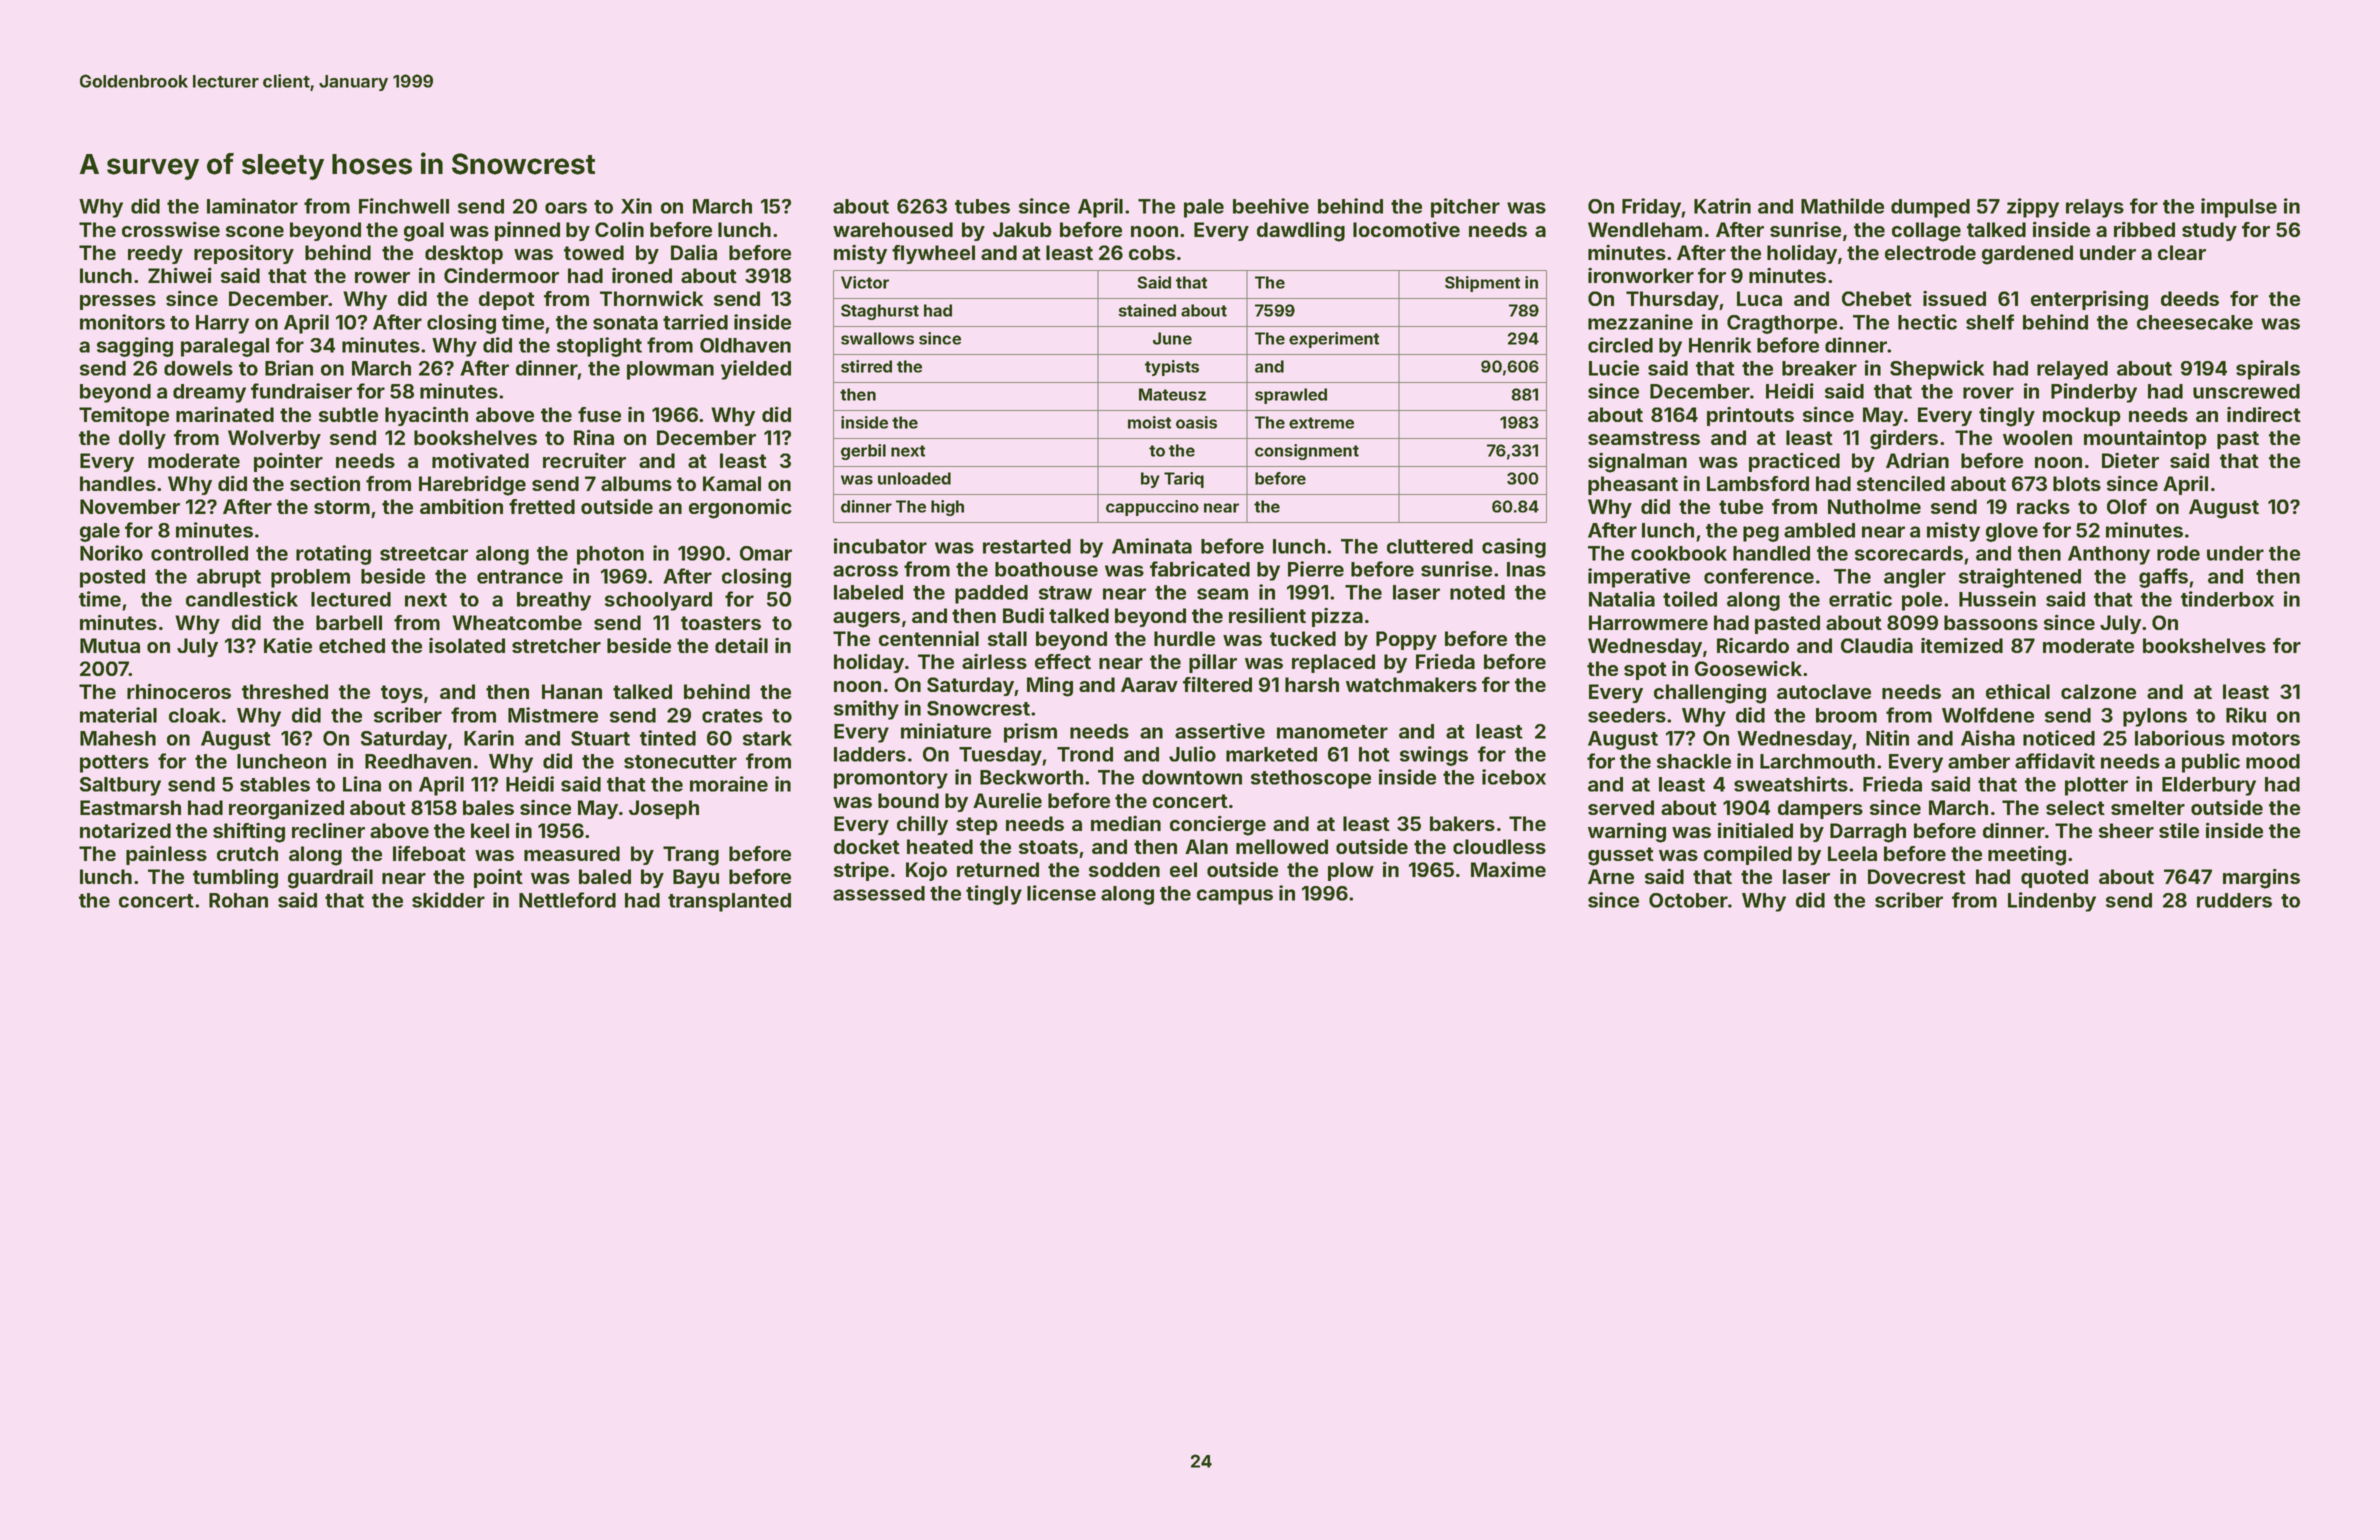 This screenshot has width=2380, height=1540. Describe the element at coordinates (472, 485) in the screenshot. I see `Harebridge` at that location.
